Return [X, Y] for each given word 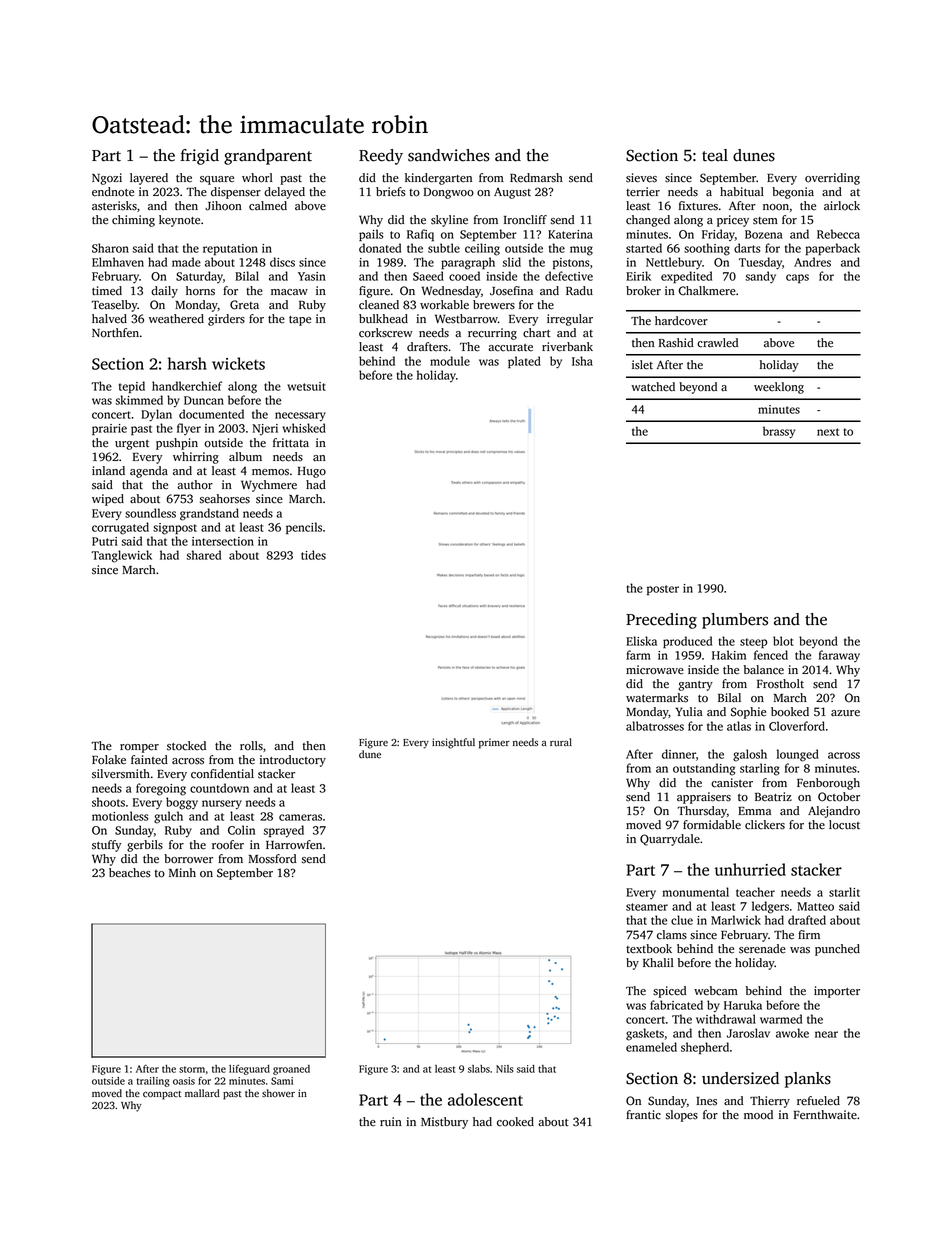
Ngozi [107, 179]
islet [642, 365]
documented [211, 414]
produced [687, 642]
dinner [679, 754]
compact [162, 1095]
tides [313, 555]
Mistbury [444, 1123]
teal [715, 155]
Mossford [272, 859]
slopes [682, 1116]
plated [524, 362]
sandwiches [449, 155]
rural [561, 742]
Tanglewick [121, 556]
